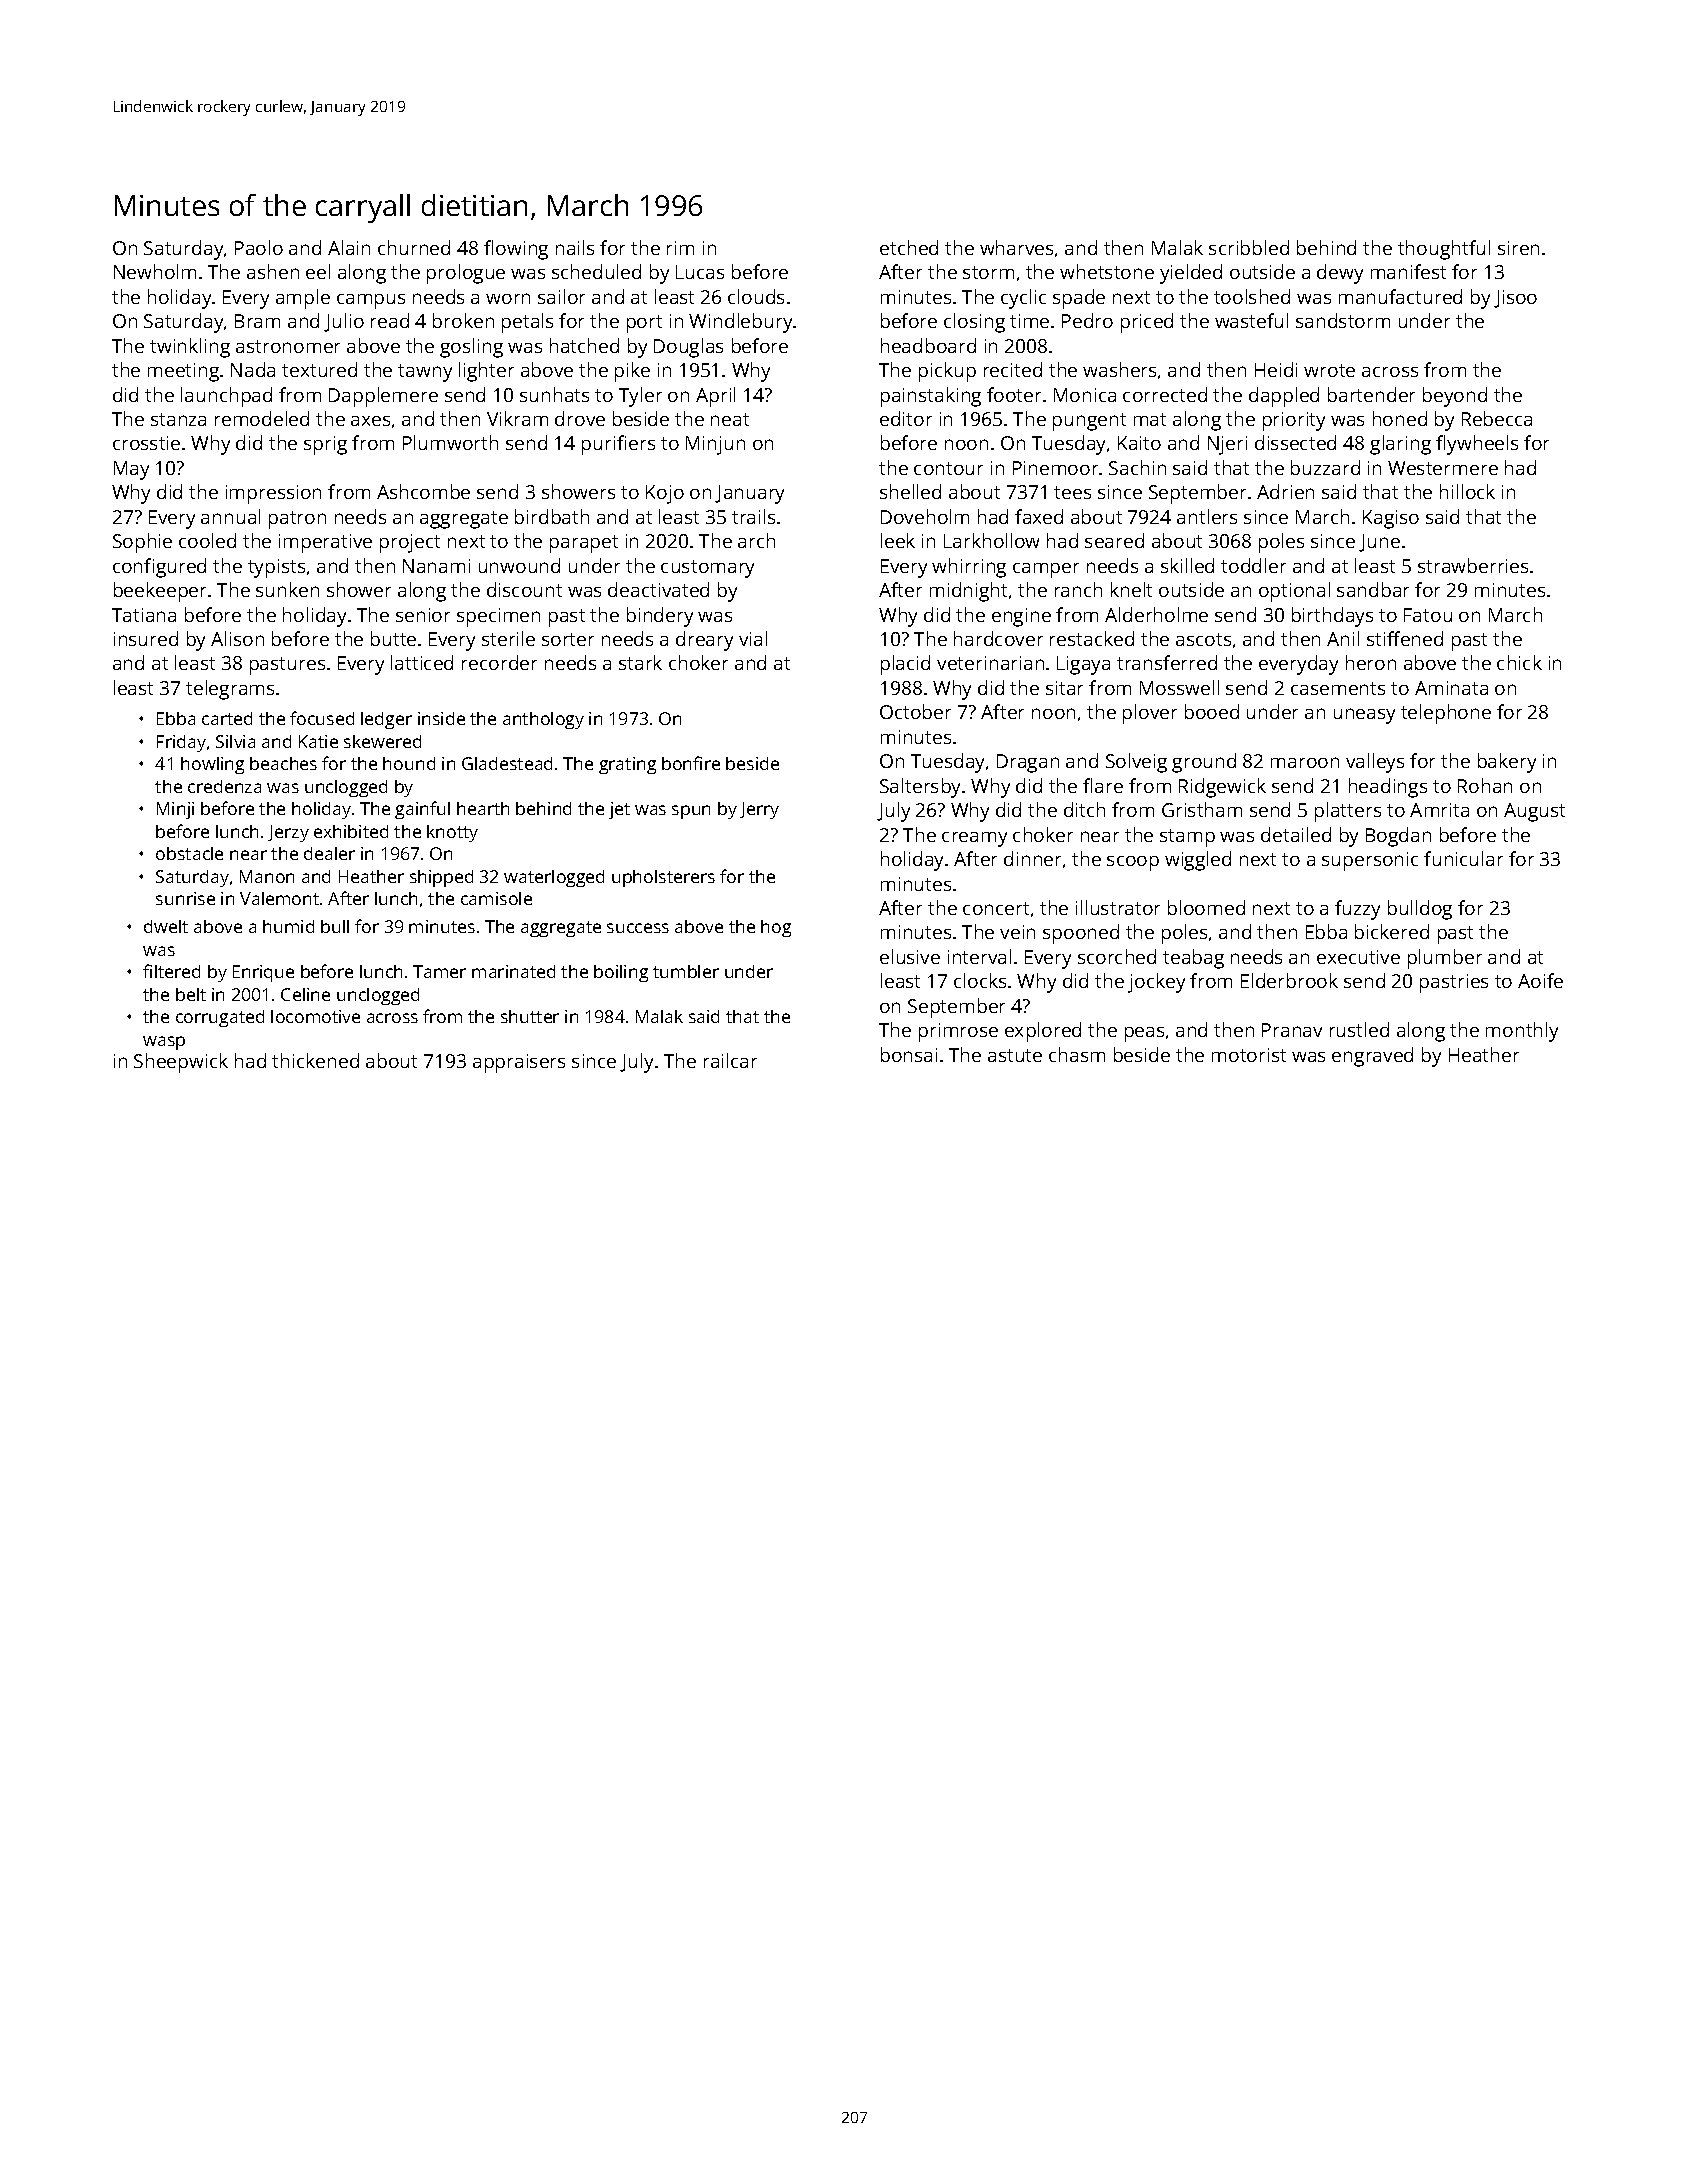 The width and height of the page is (1683, 2178). What do you see at coordinates (1329, 370) in the page?
I see `wrote` at bounding box center [1329, 370].
